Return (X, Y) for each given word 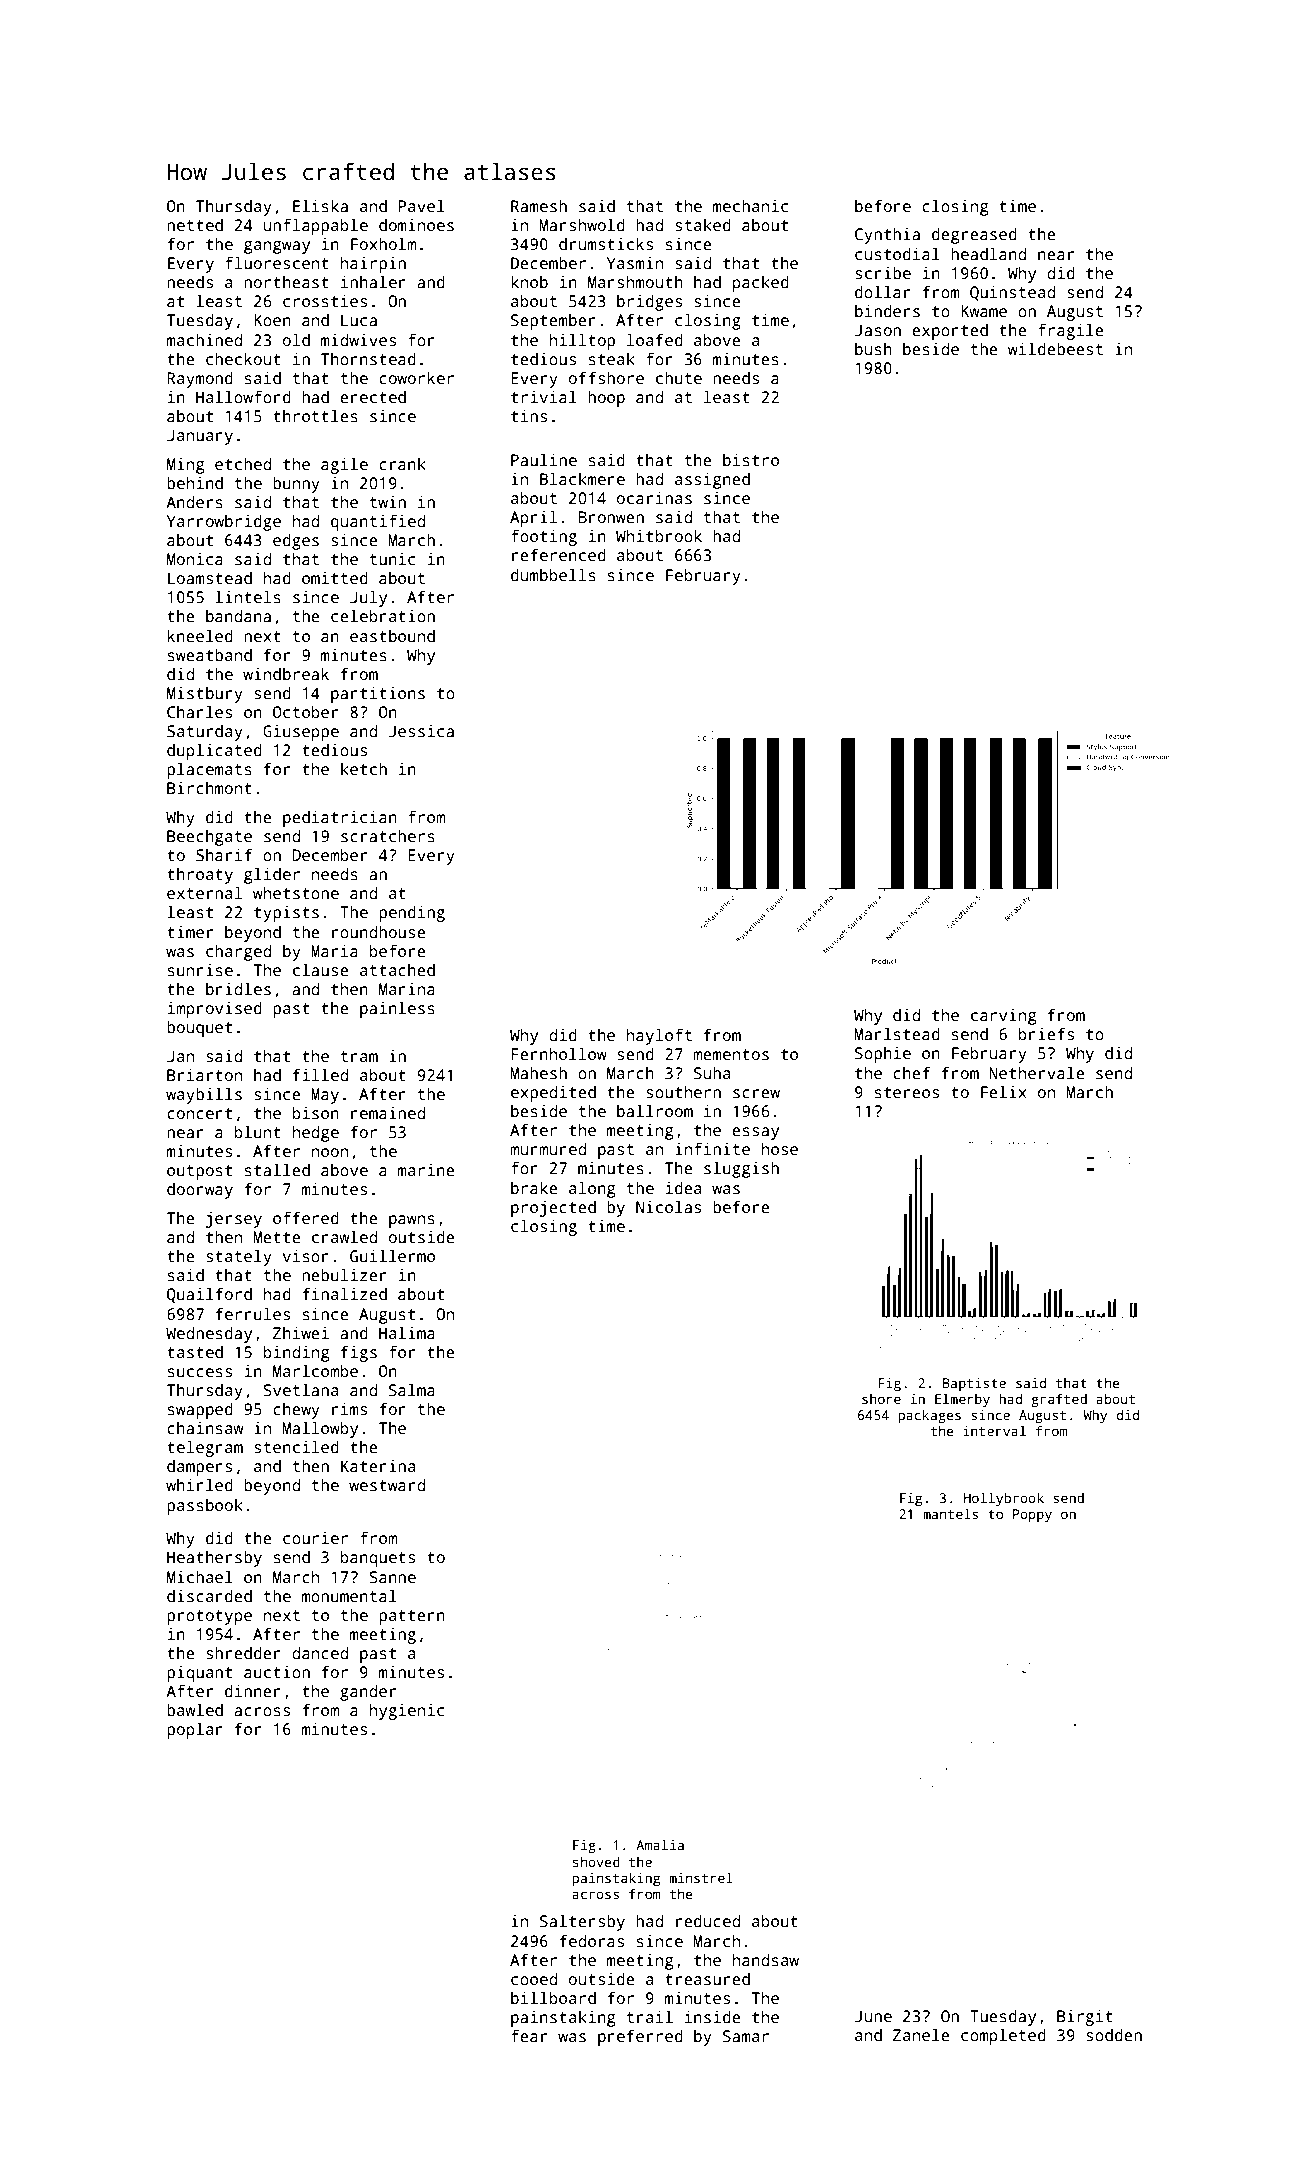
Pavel (421, 205)
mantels (950, 1513)
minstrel (701, 1877)
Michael (200, 1577)
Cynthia (887, 235)
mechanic (750, 206)
